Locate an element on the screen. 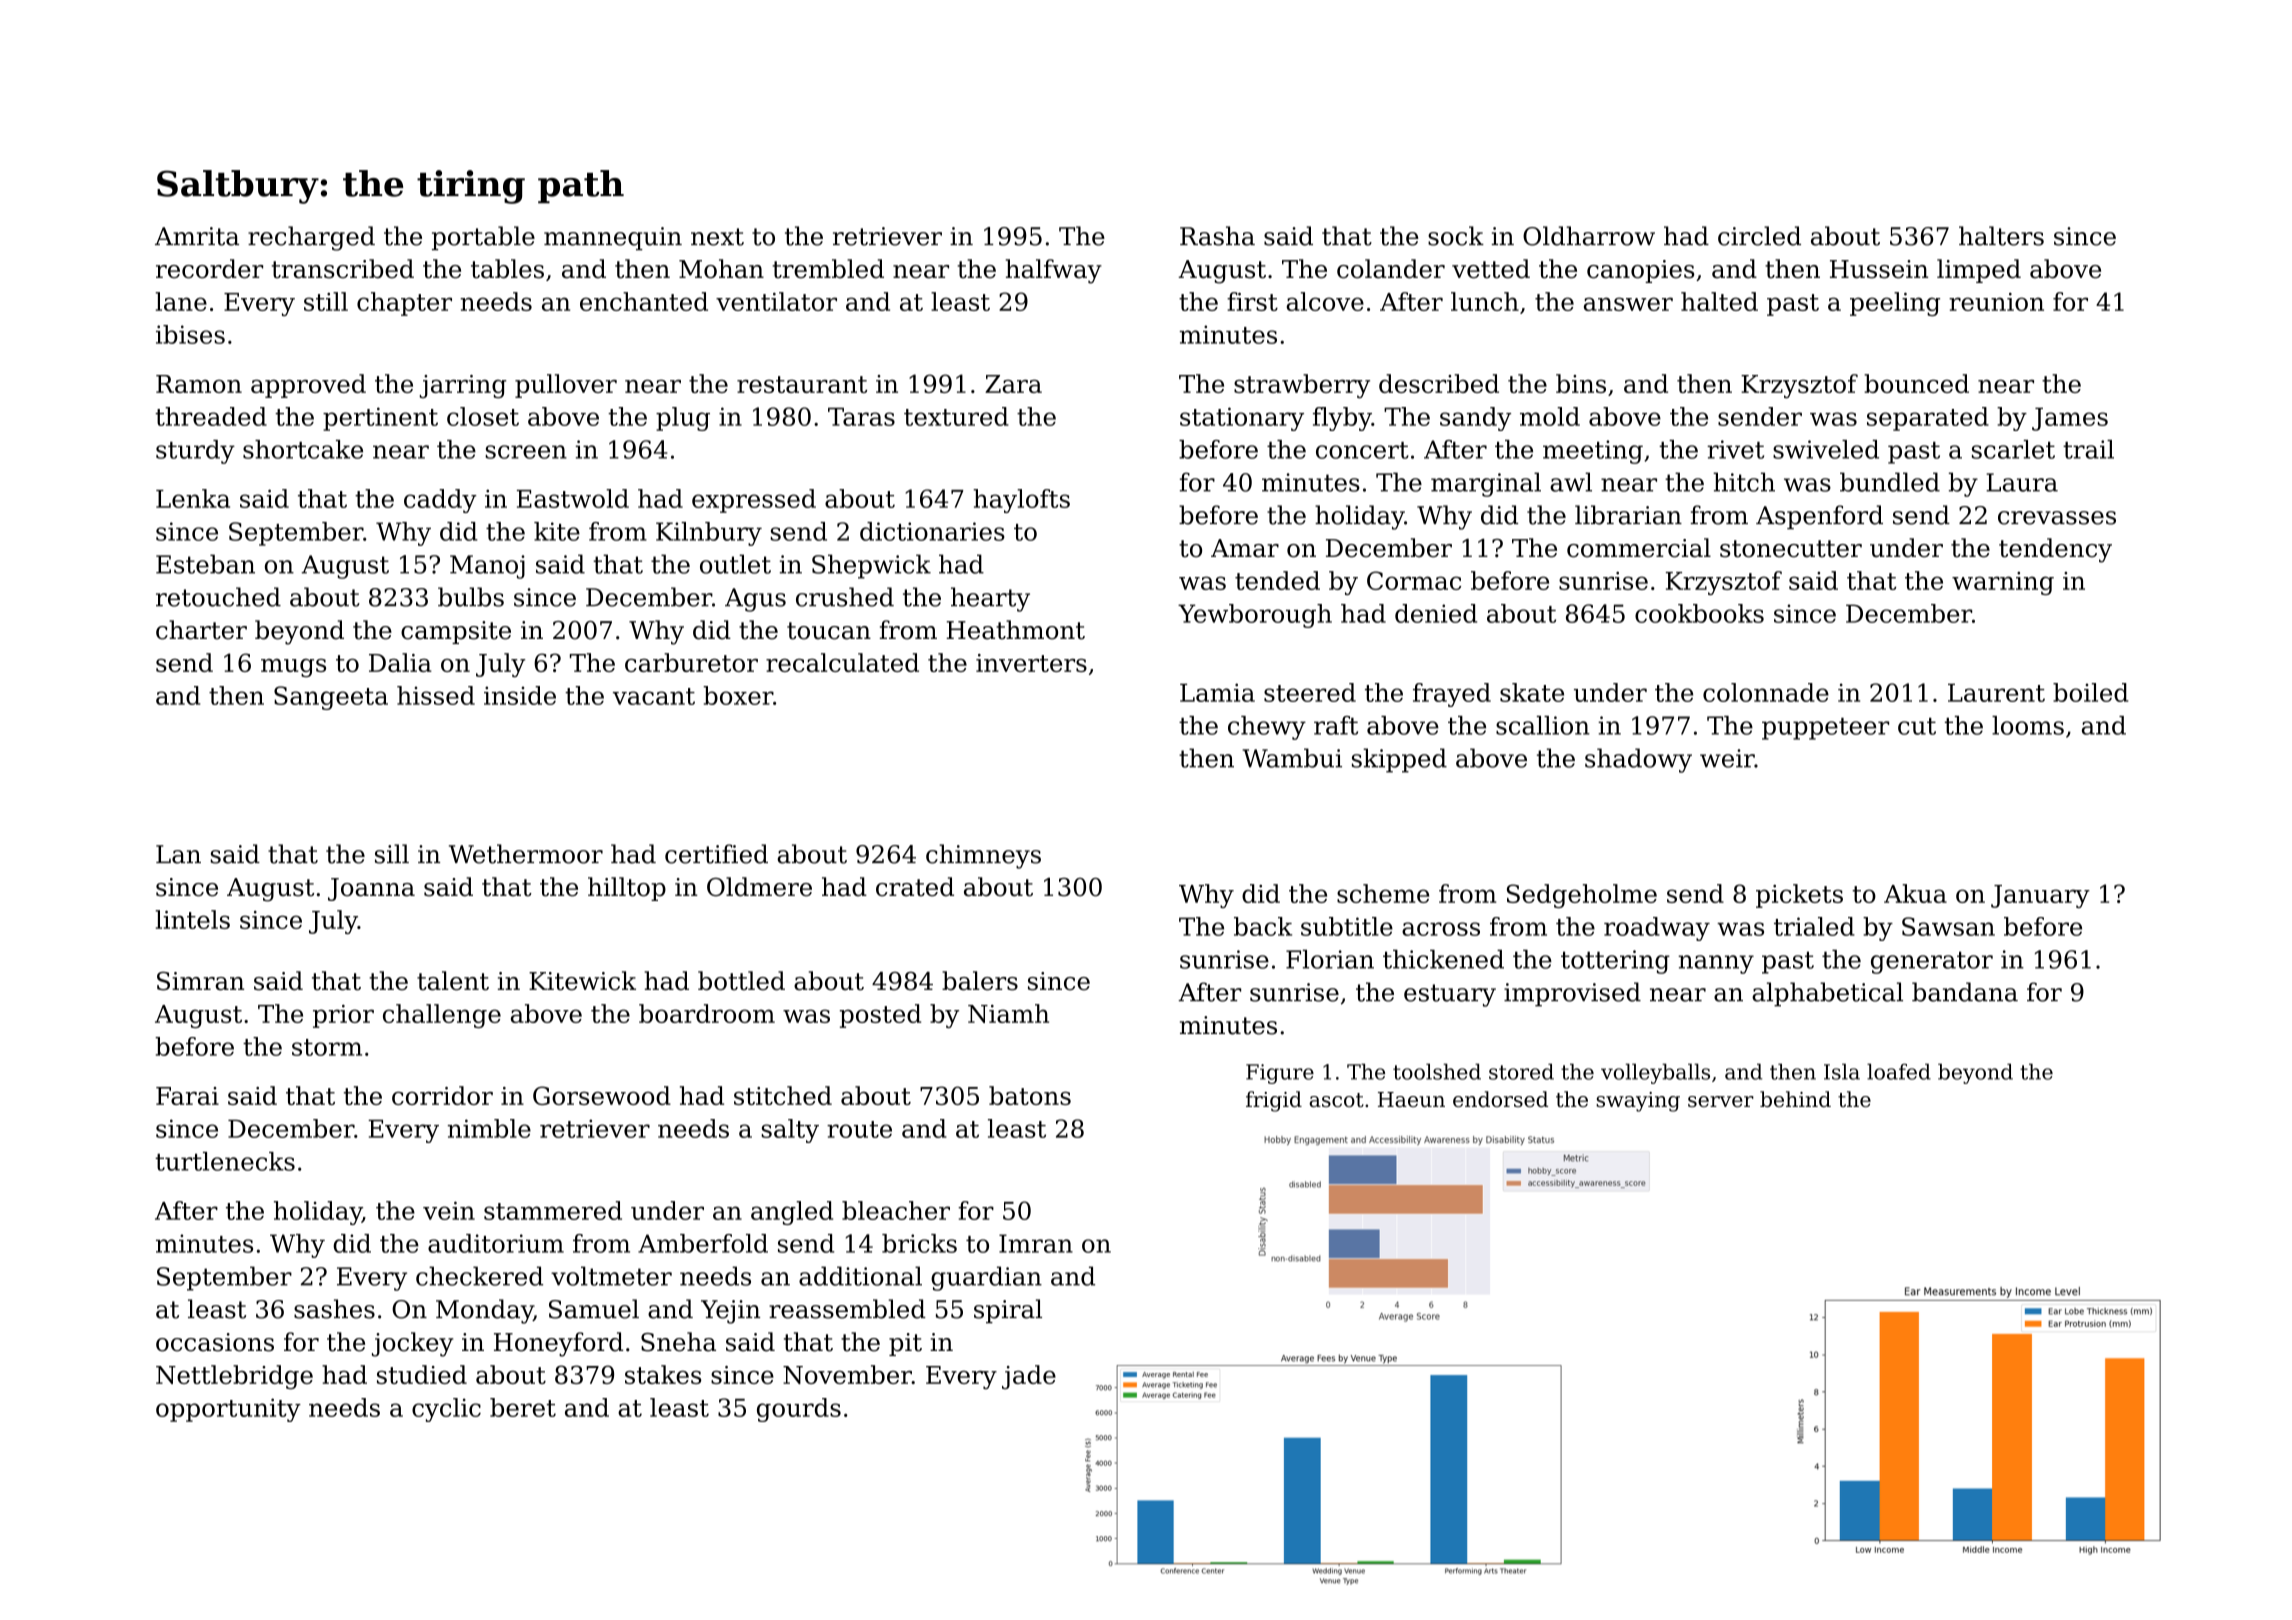 The width and height of the screenshot is (2292, 1620). loafed is located at coordinates (1899, 1071).
